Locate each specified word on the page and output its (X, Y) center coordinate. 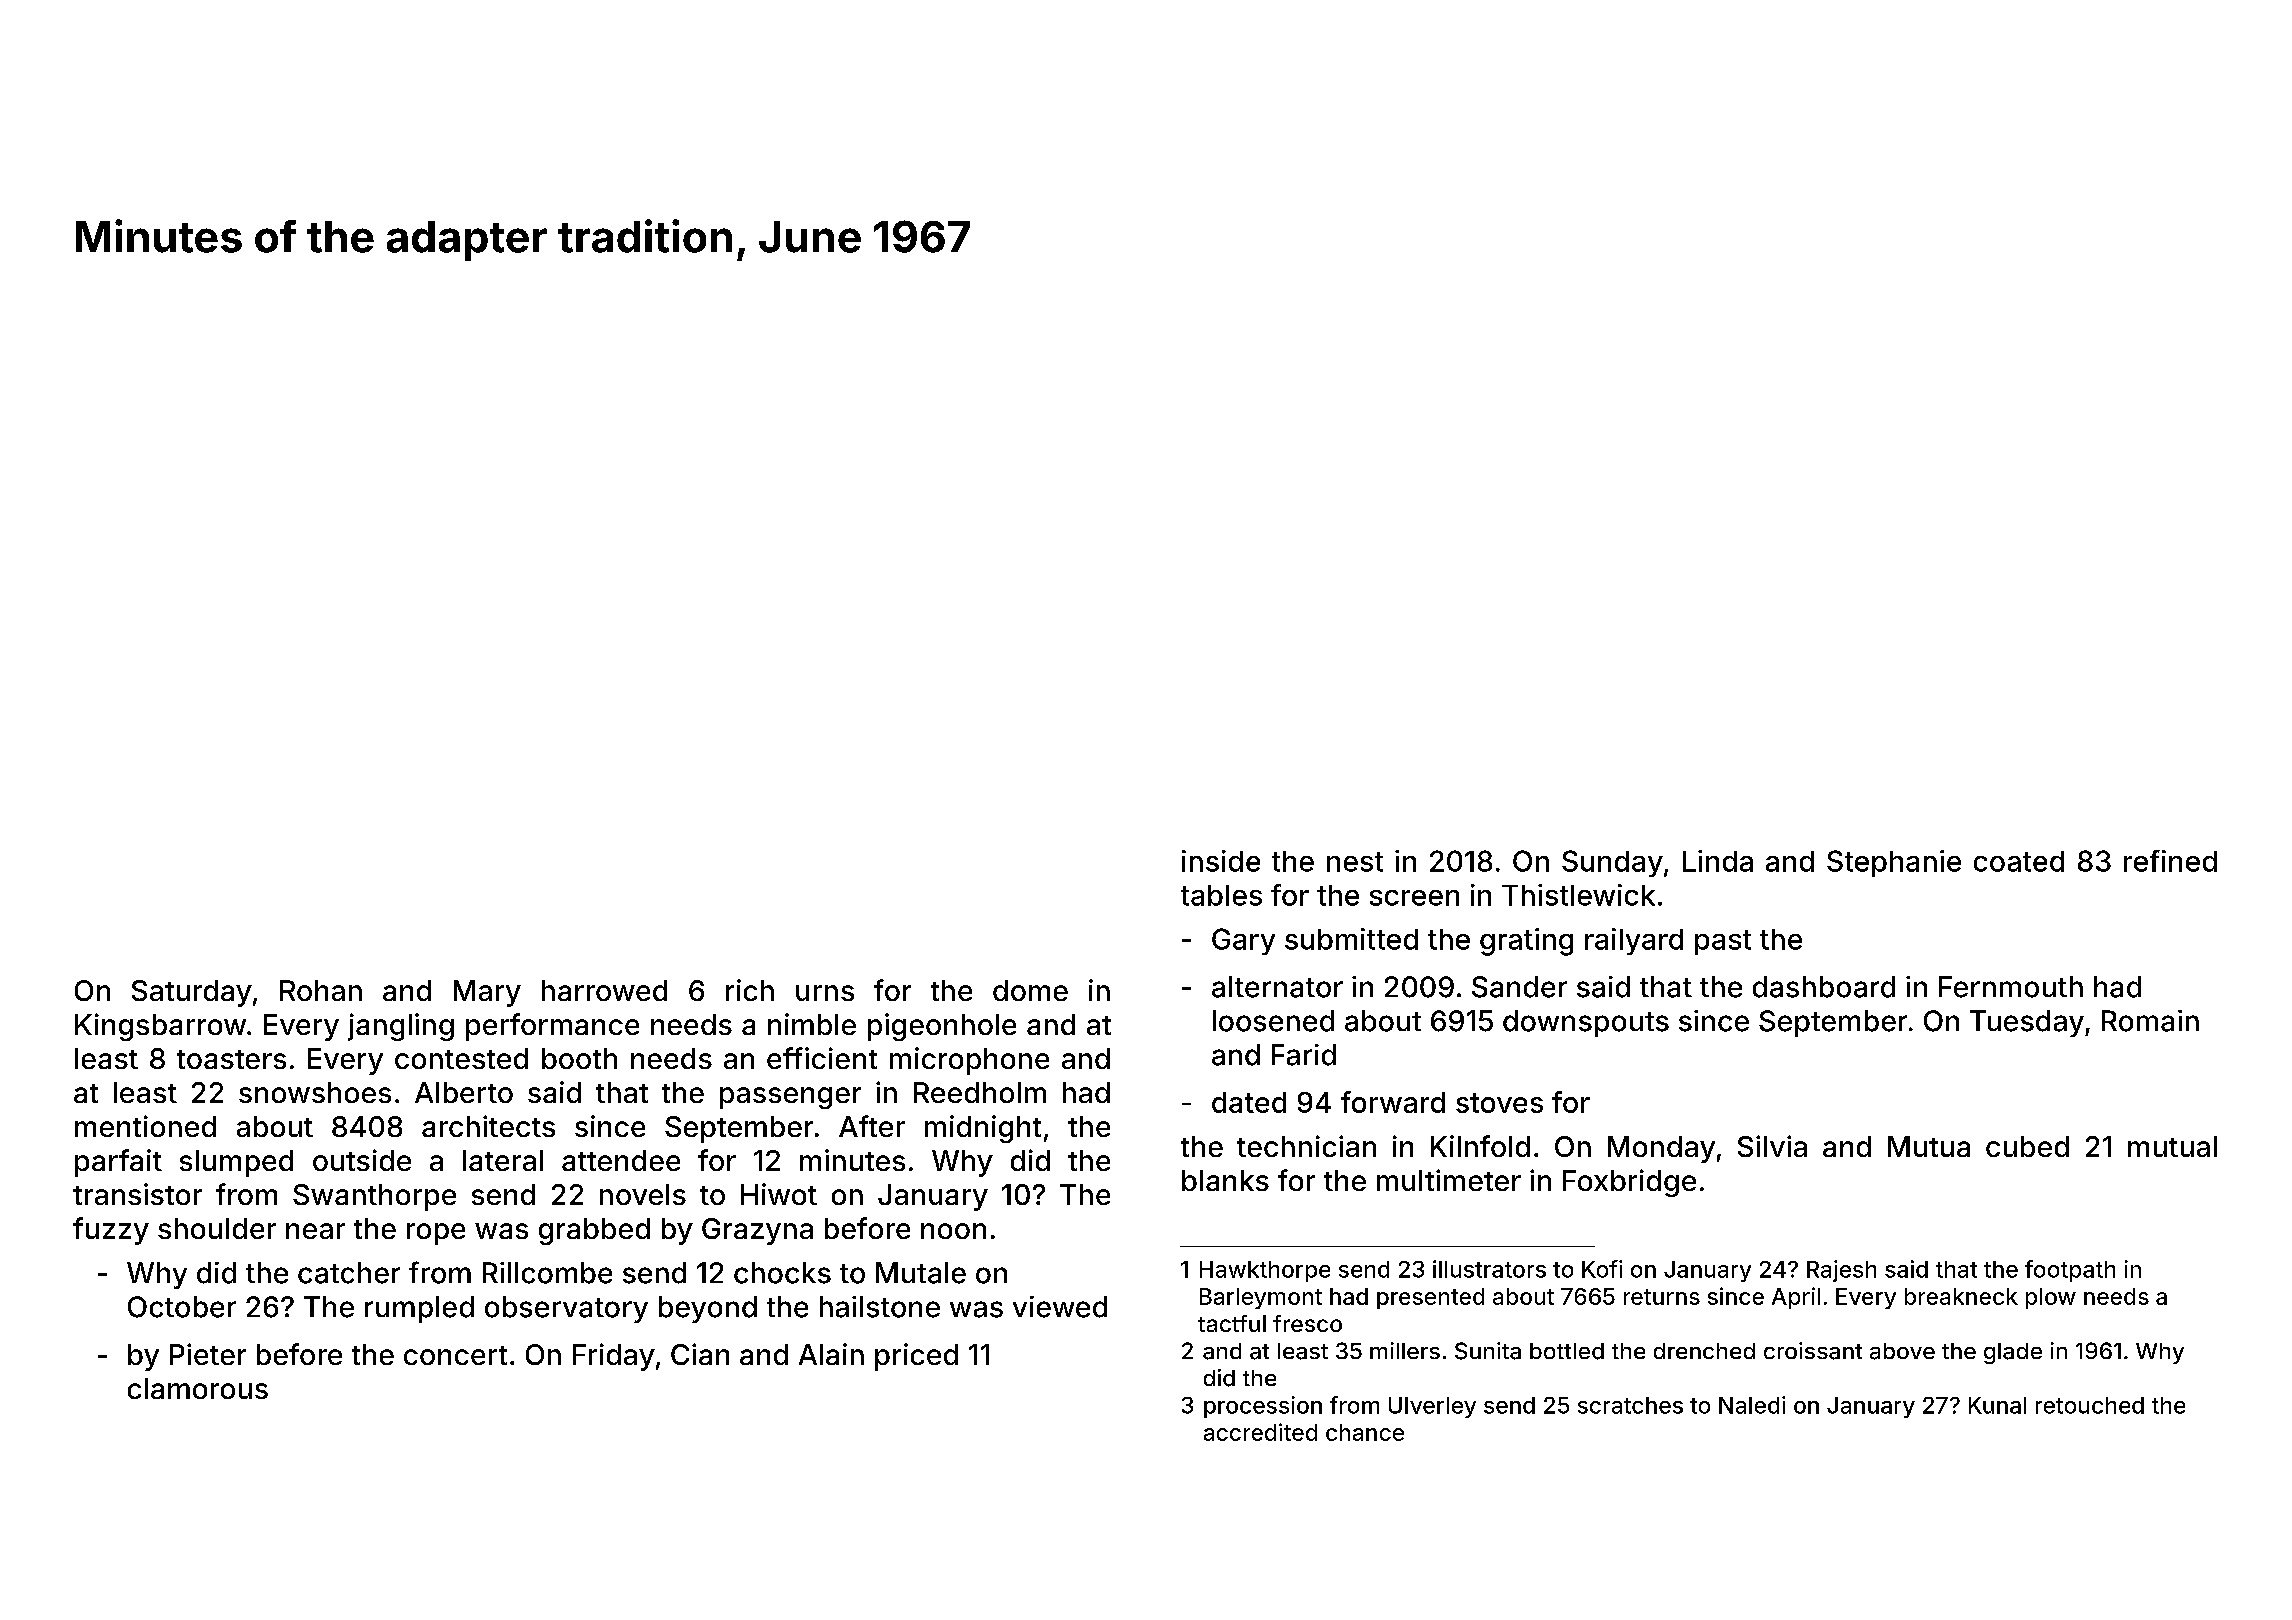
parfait (118, 1163)
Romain (2150, 1021)
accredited (1260, 1432)
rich (750, 990)
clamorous (198, 1388)
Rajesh (1841, 1271)
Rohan (321, 990)
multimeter (1449, 1180)
